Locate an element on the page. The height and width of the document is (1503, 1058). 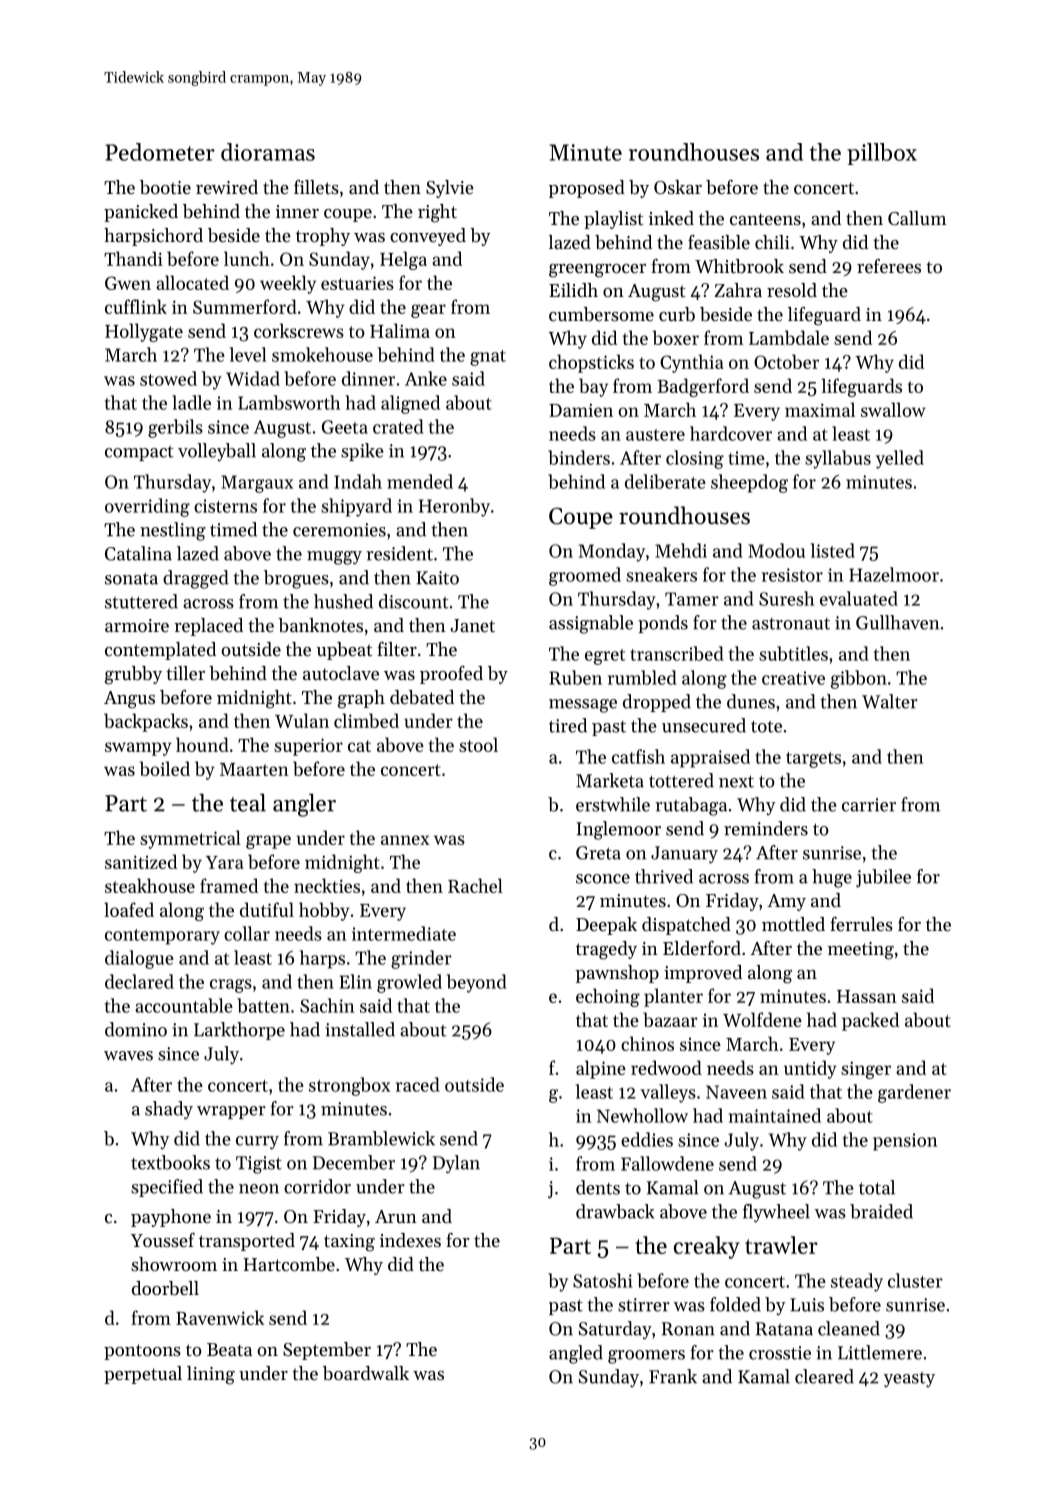
boardwalk is located at coordinates (366, 1373).
